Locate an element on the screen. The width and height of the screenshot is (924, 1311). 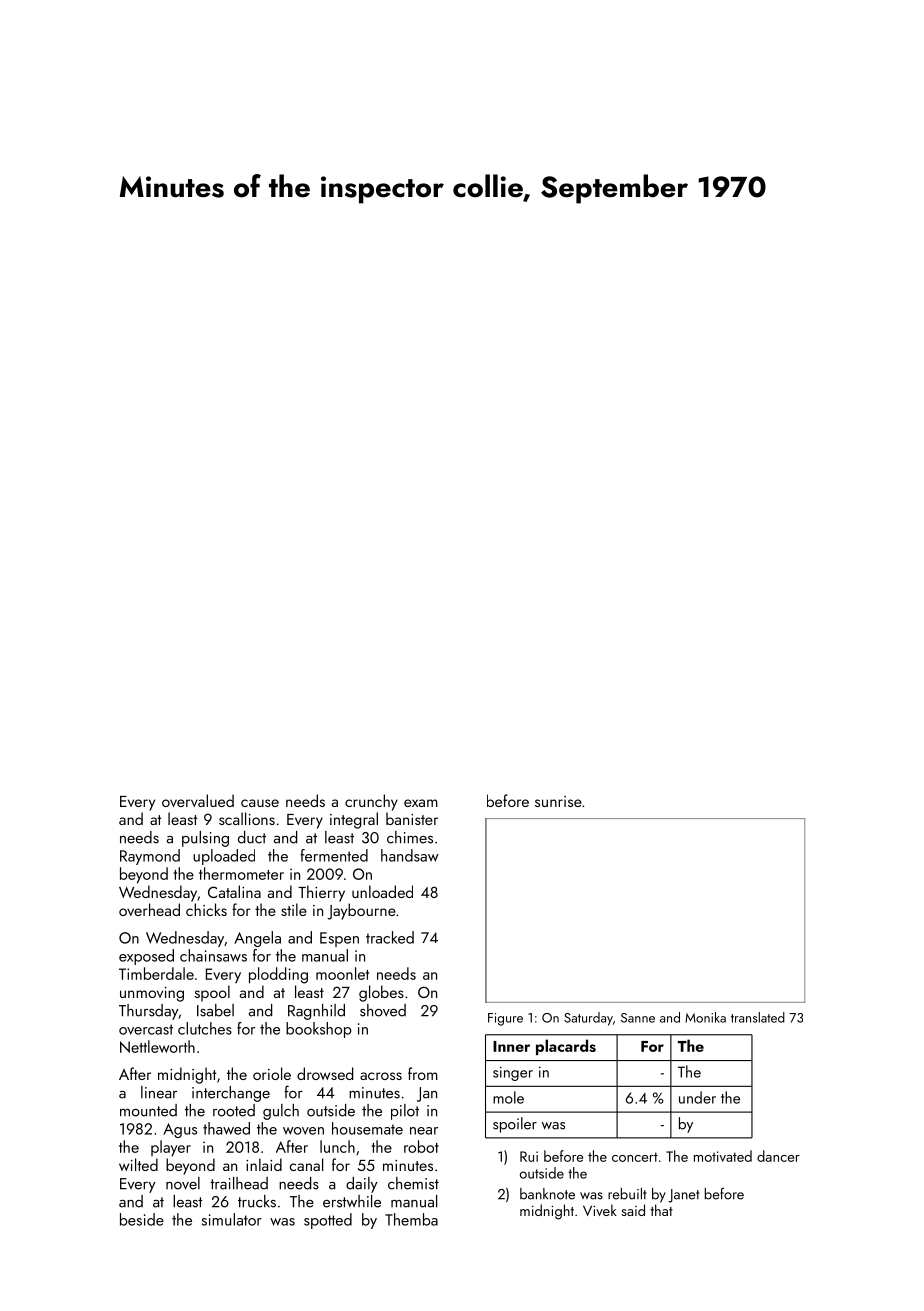
that is located at coordinates (661, 1210).
